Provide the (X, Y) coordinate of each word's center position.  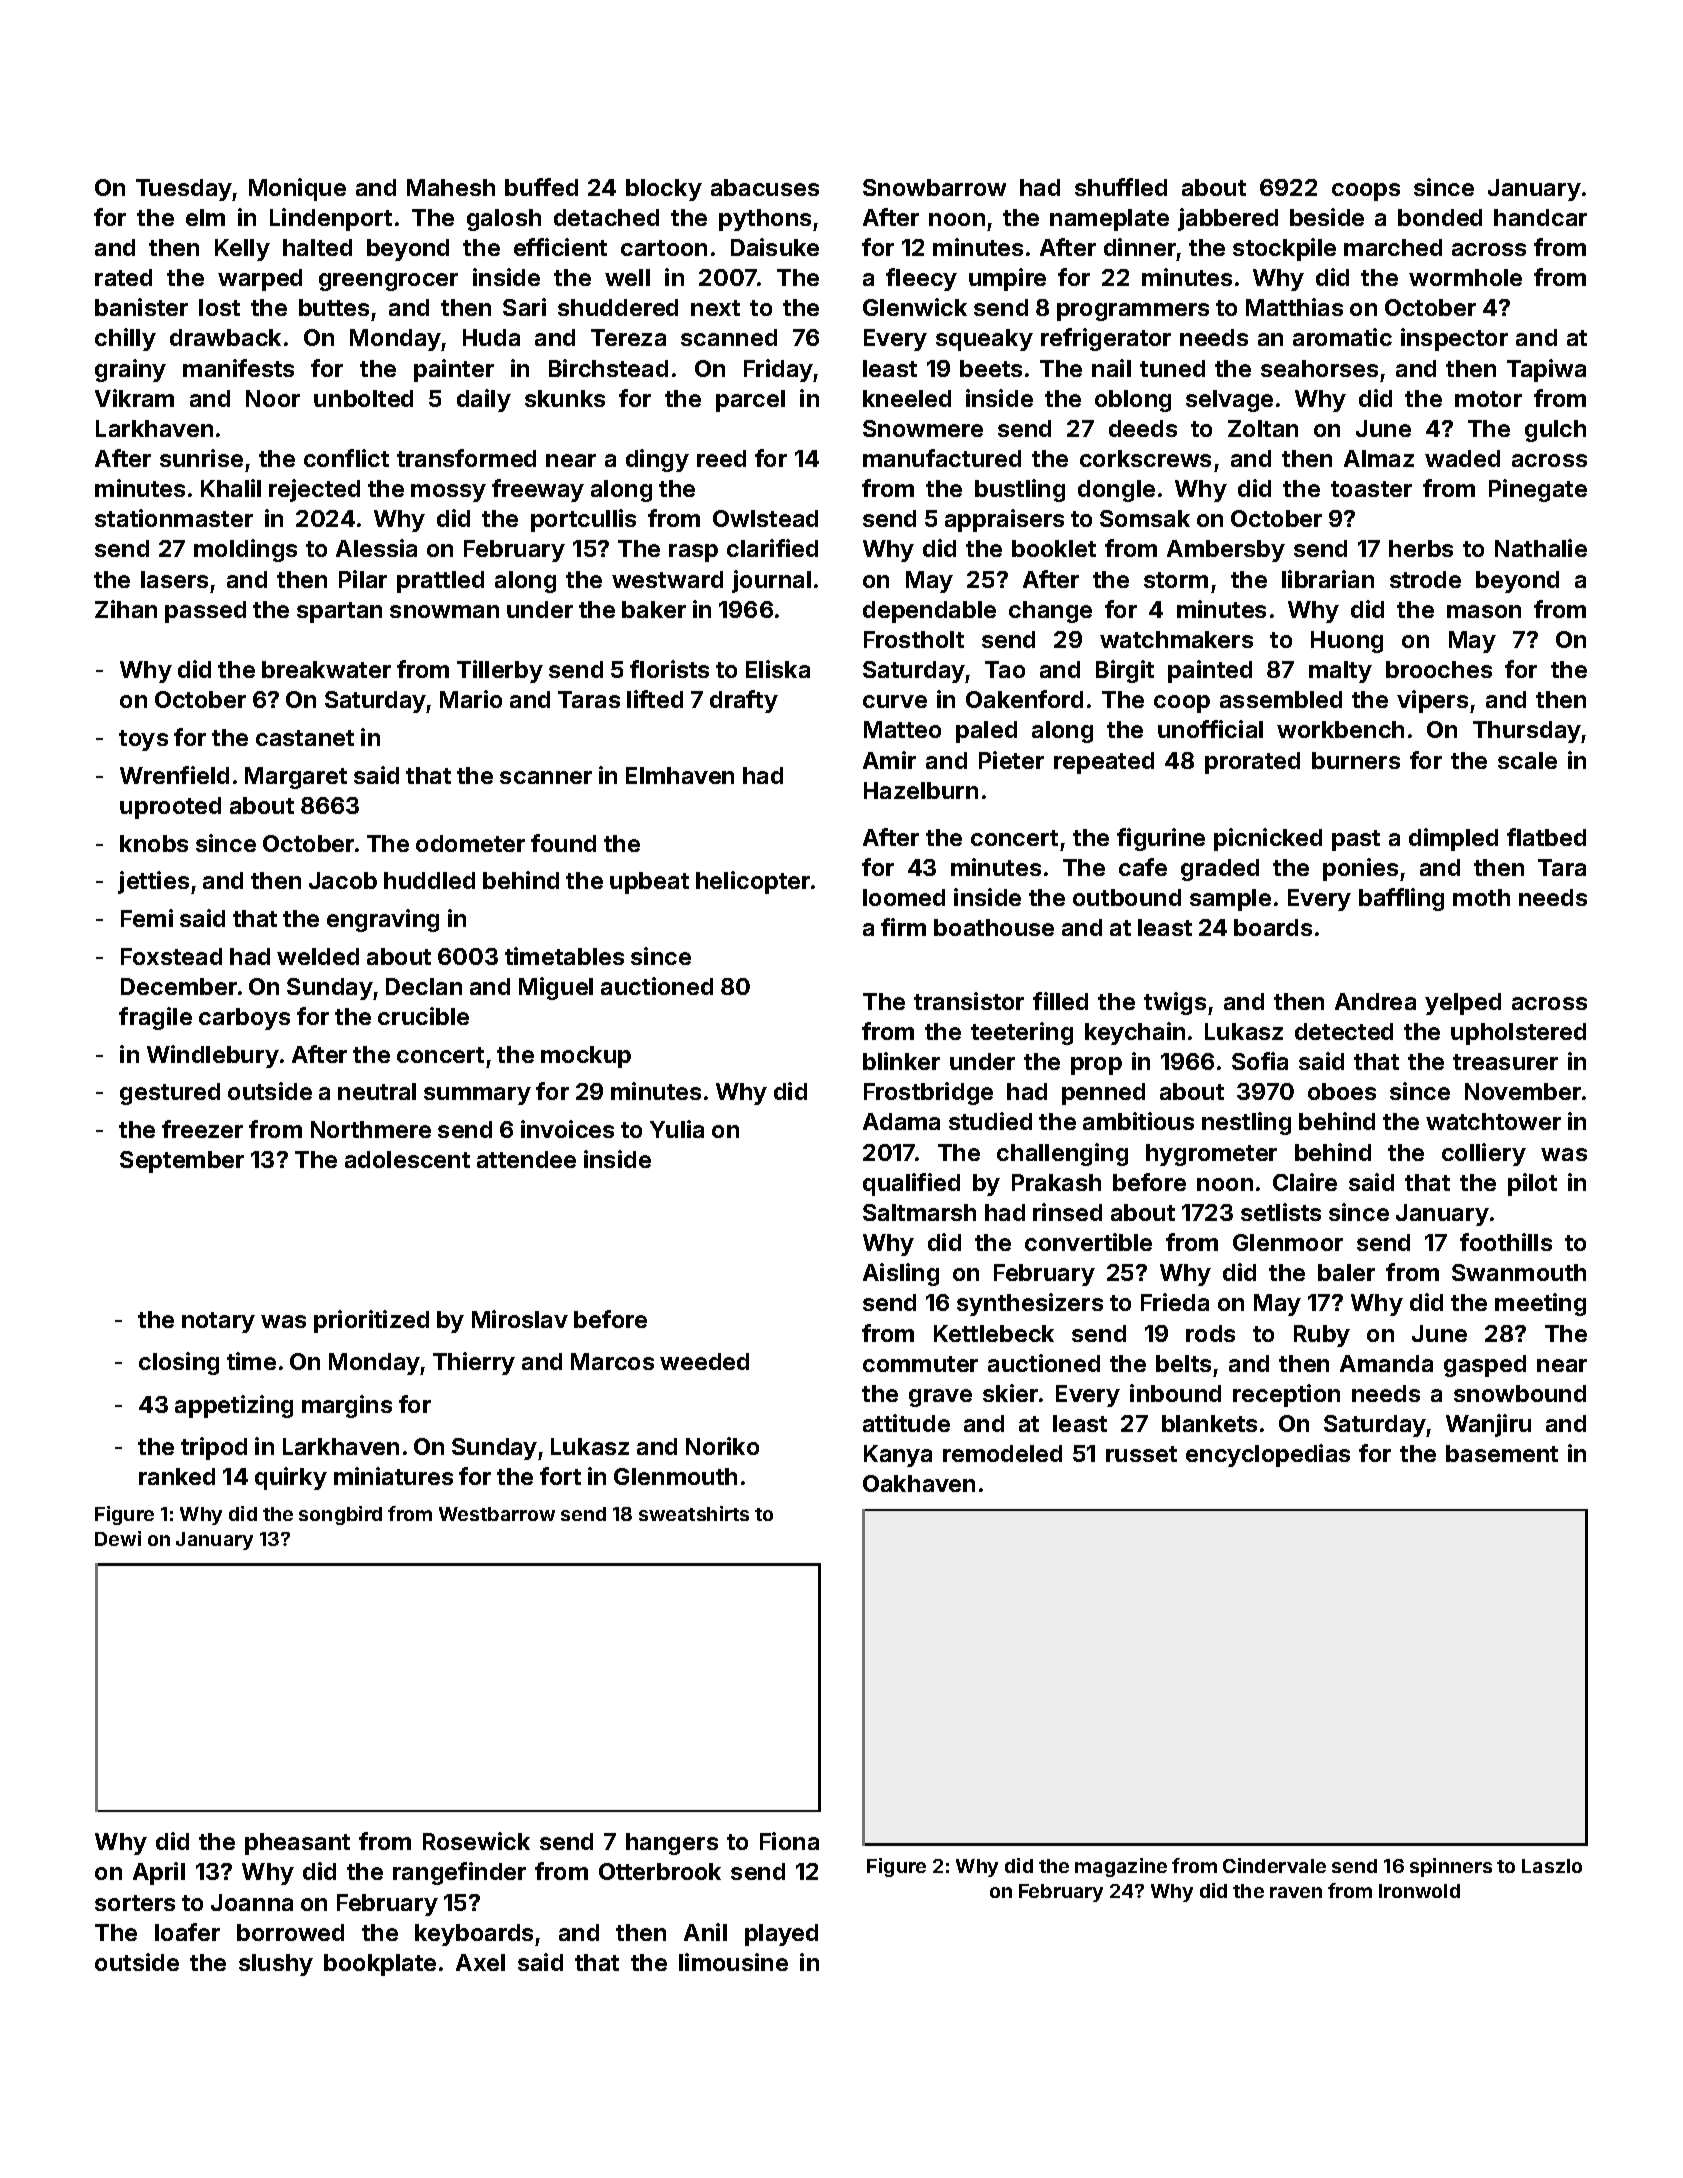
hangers (672, 1844)
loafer (187, 1932)
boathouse (994, 927)
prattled (440, 582)
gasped (1485, 1366)
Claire (1305, 1182)
